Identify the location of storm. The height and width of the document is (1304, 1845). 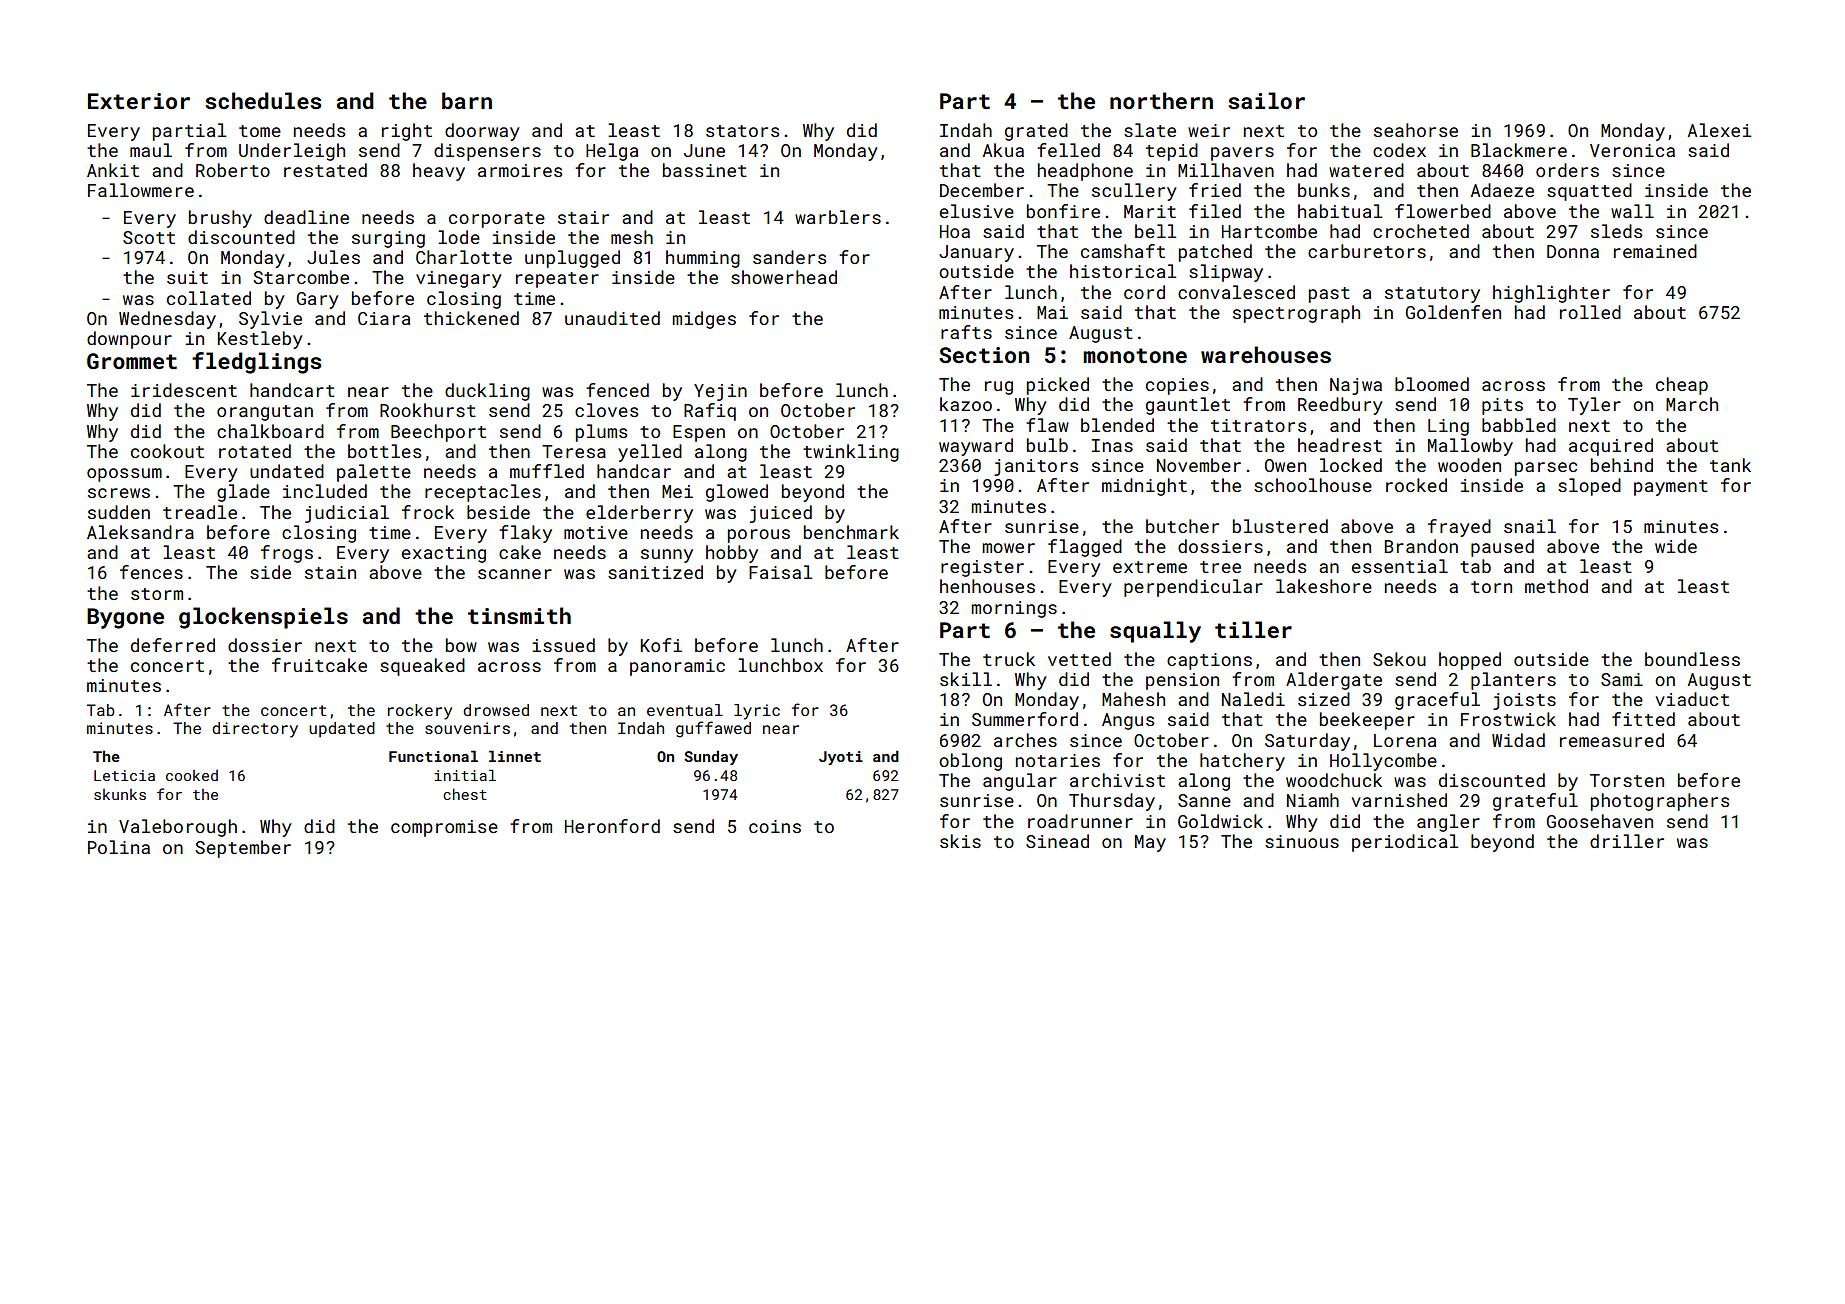
(157, 594).
